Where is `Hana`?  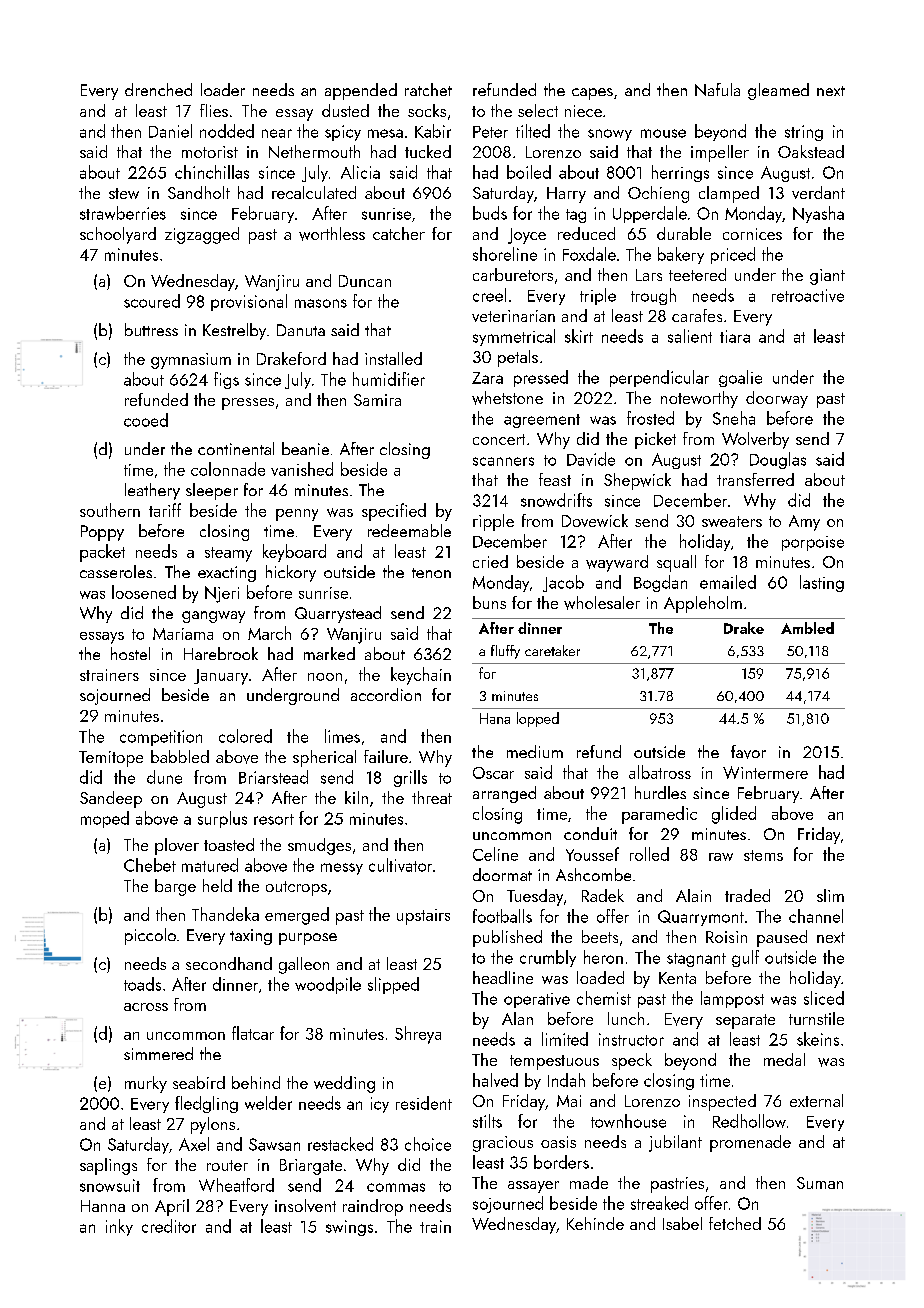 Hana is located at coordinates (495, 718).
